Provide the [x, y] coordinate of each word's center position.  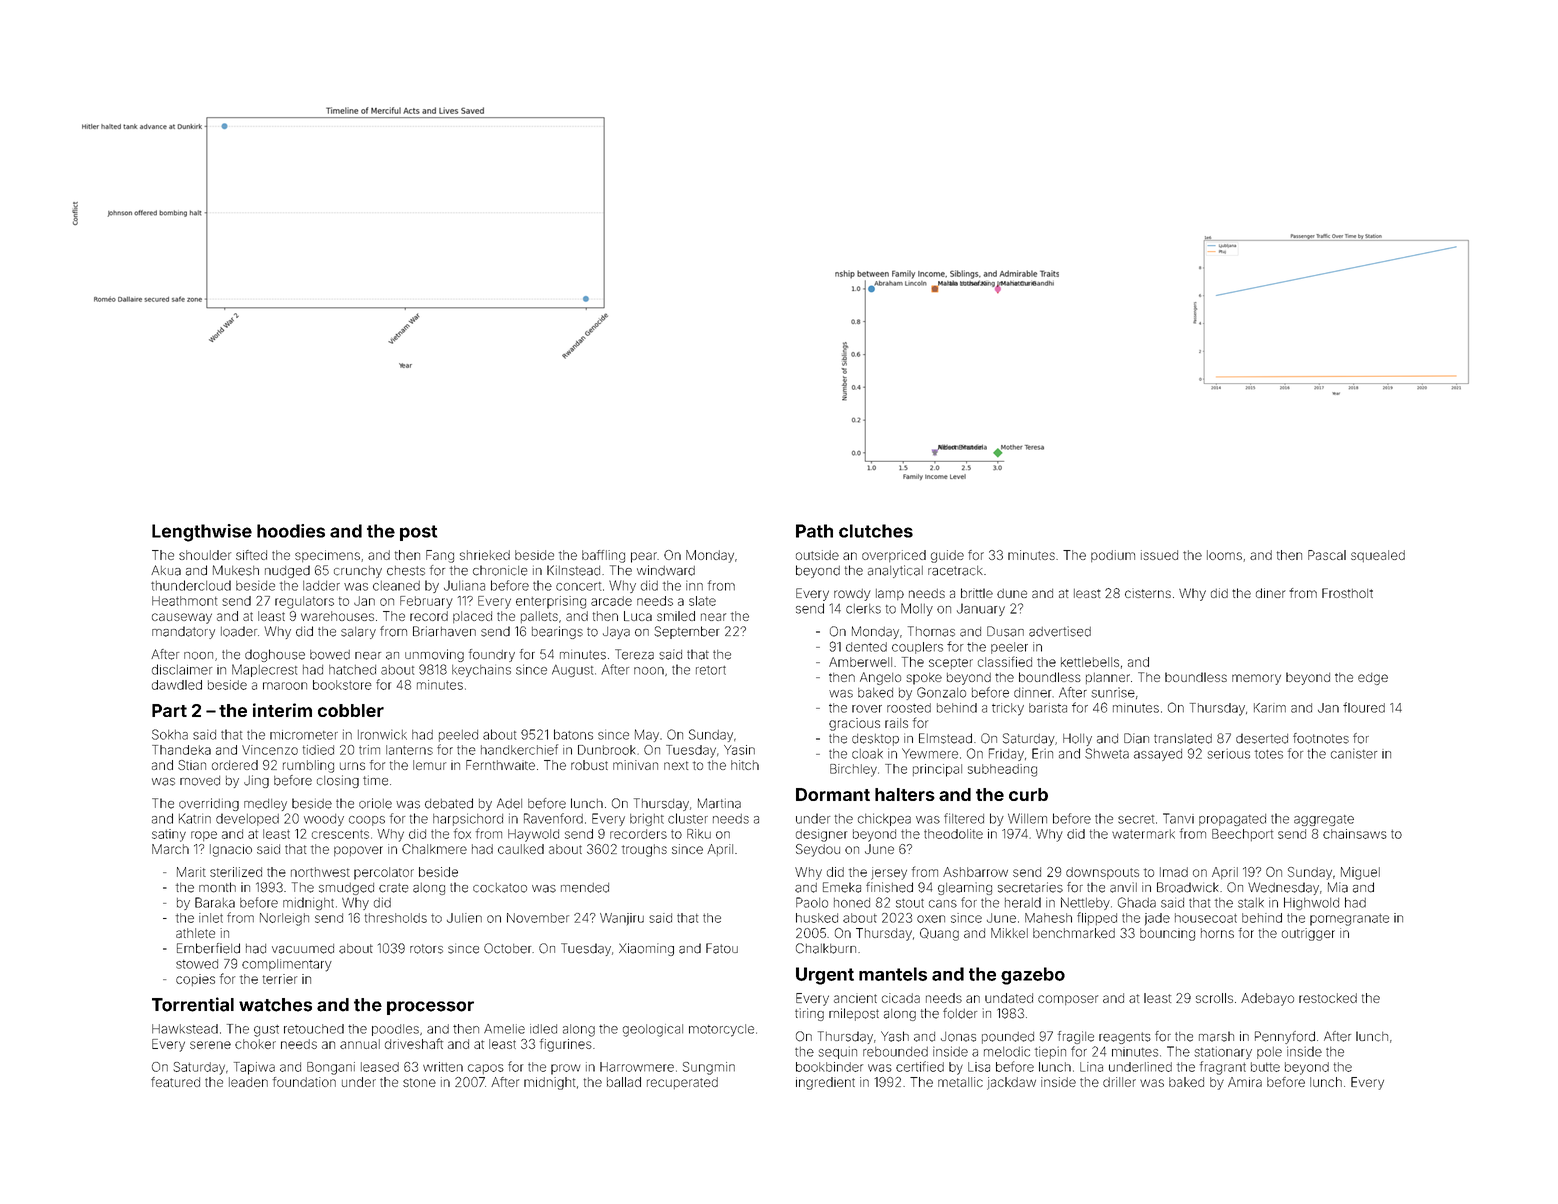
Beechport [1242, 835]
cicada [901, 998]
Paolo [812, 902]
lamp [890, 594]
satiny [169, 835]
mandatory [183, 632]
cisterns [1148, 593]
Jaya [616, 633]
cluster [688, 818]
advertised [1060, 631]
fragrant [1223, 1068]
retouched [314, 1029]
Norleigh [284, 919]
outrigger [1308, 934]
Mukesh [236, 570]
